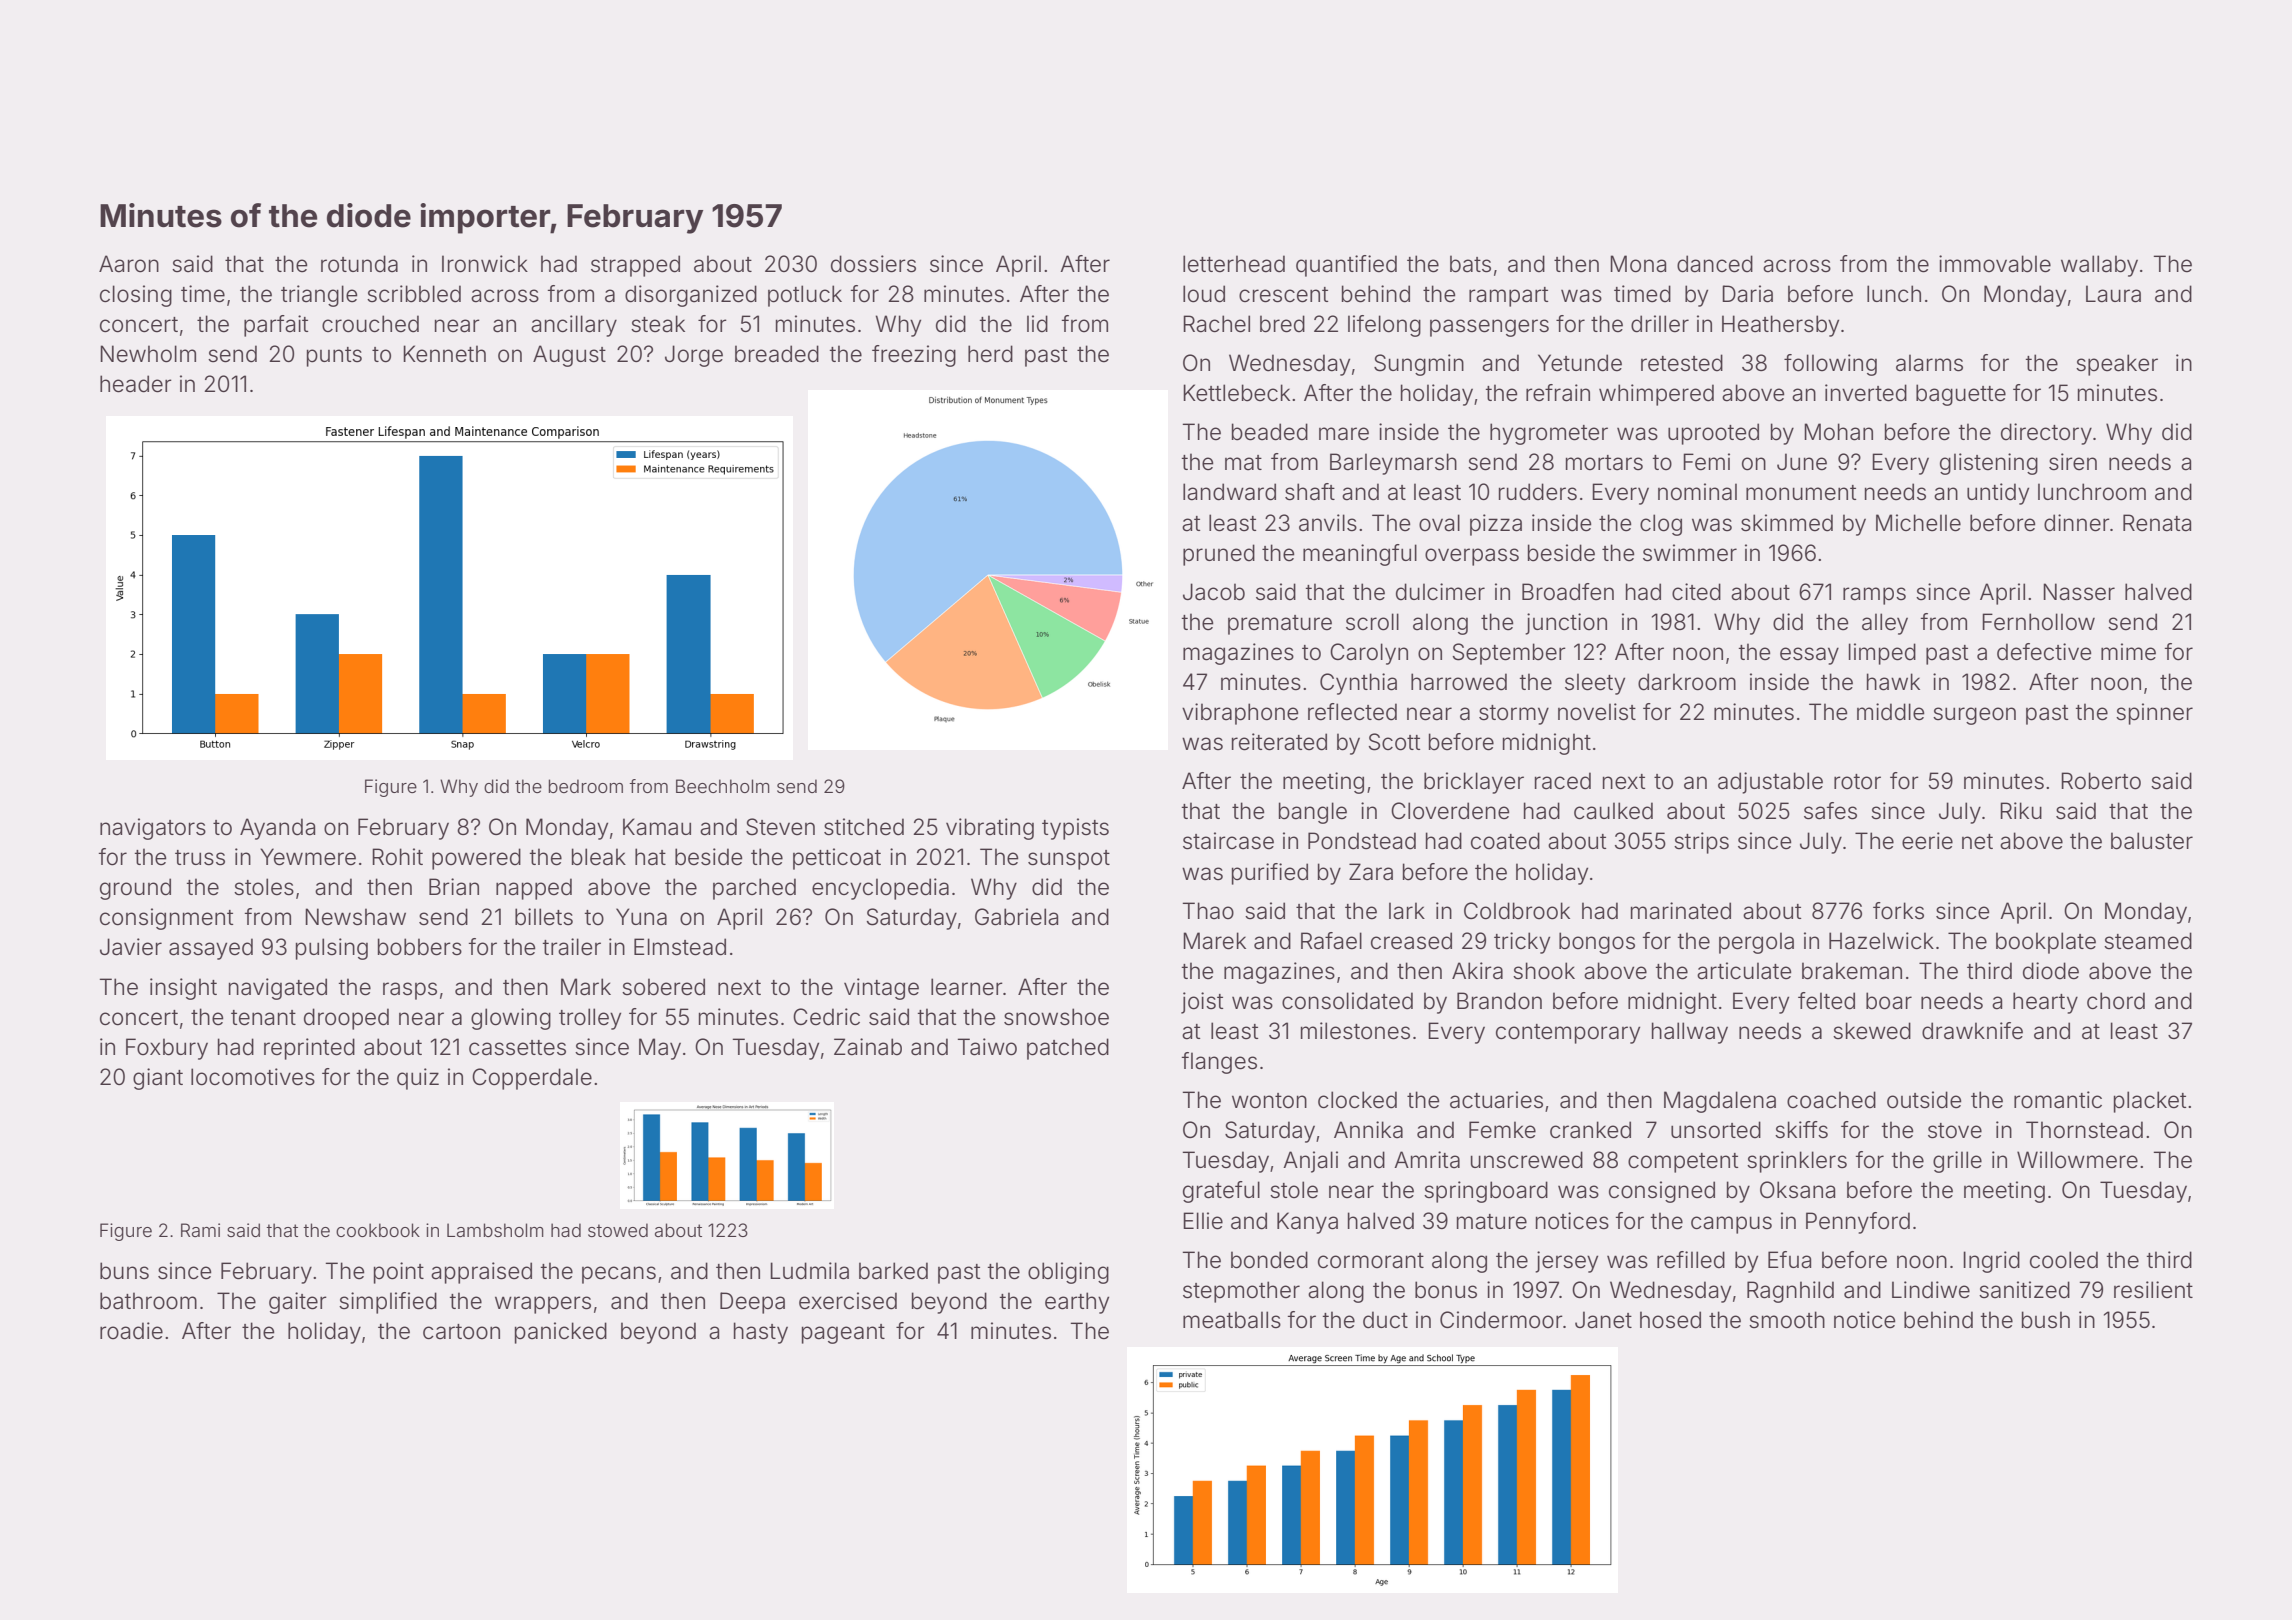 Image resolution: width=2292 pixels, height=1620 pixels. Describe the element at coordinates (1240, 714) in the document. I see `vibraphone` at that location.
